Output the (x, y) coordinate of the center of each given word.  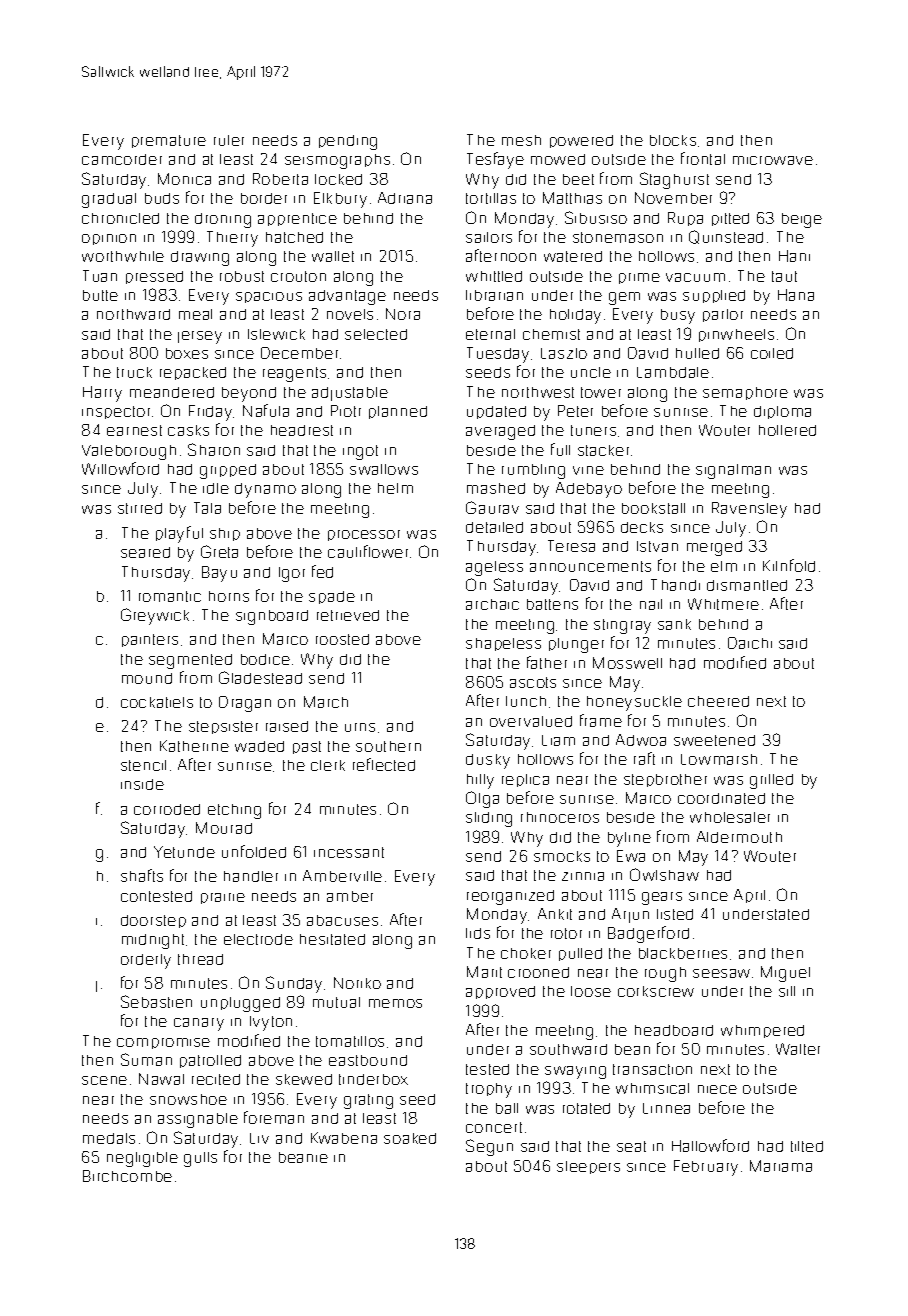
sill (787, 991)
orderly (146, 961)
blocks (673, 140)
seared (145, 552)
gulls (200, 1159)
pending (348, 142)
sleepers (588, 1167)
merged (714, 548)
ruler (229, 140)
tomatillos (350, 1041)
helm (395, 488)
